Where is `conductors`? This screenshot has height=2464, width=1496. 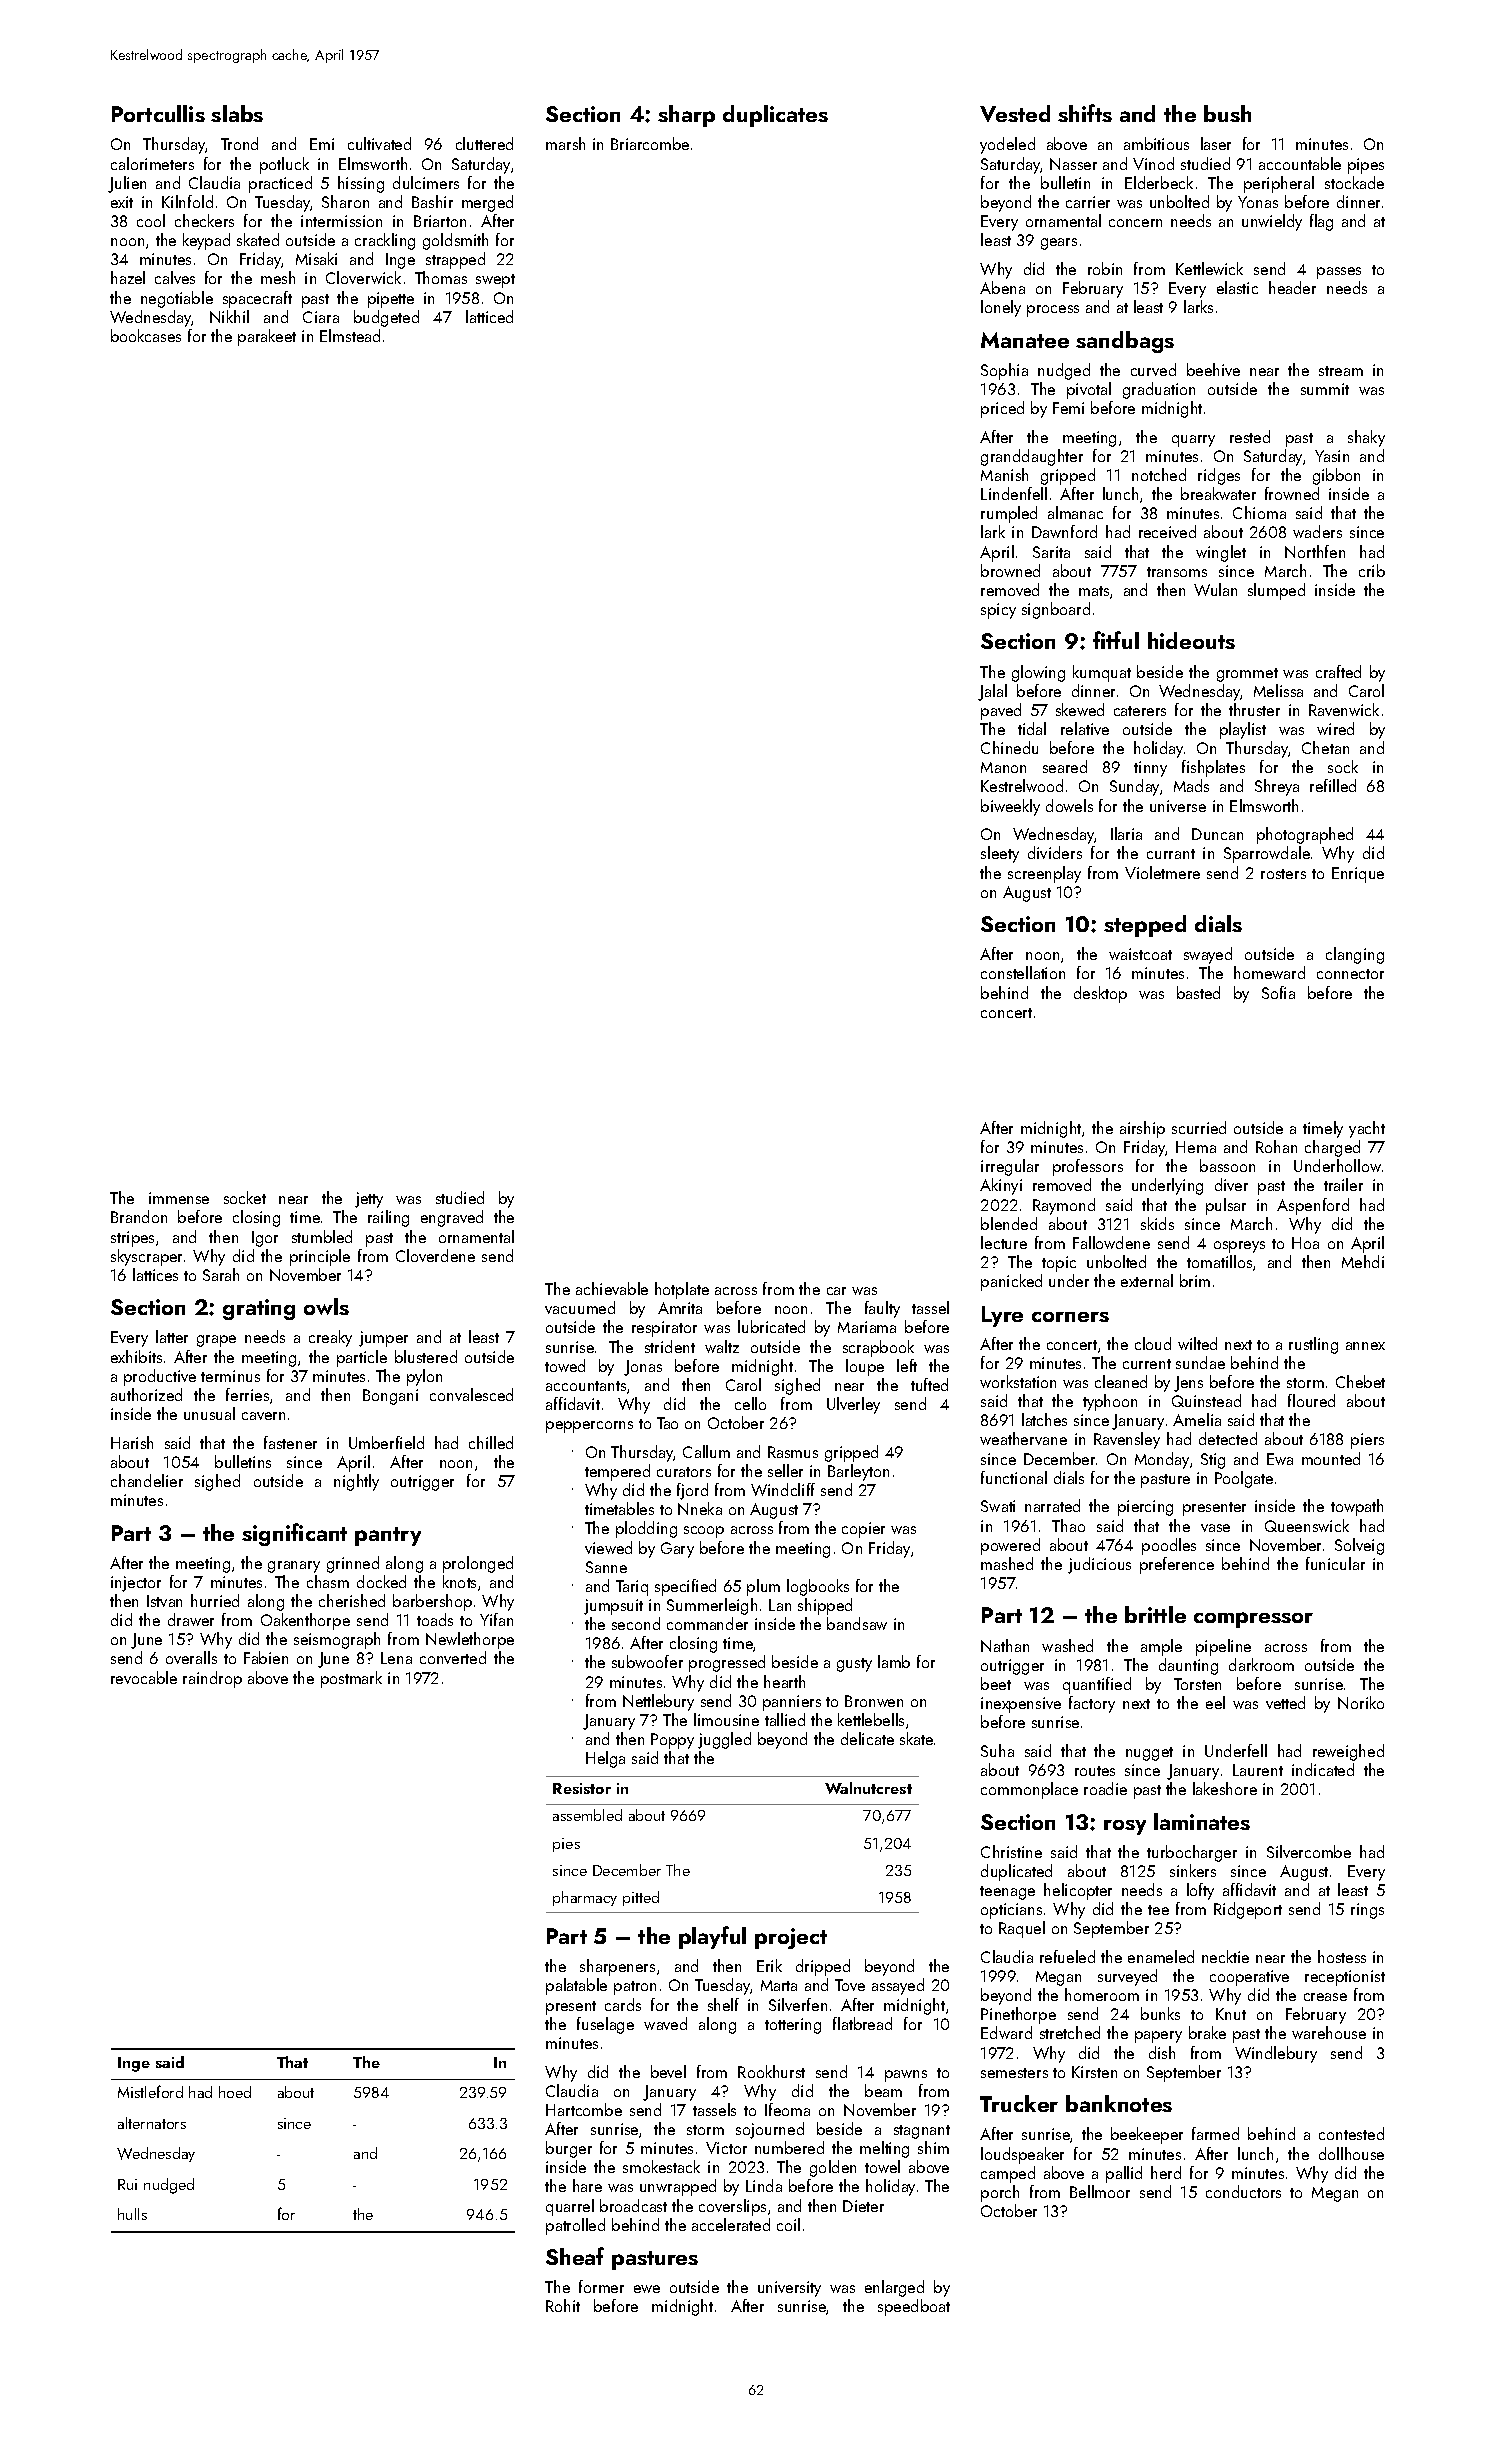
conductors is located at coordinates (1243, 2191).
